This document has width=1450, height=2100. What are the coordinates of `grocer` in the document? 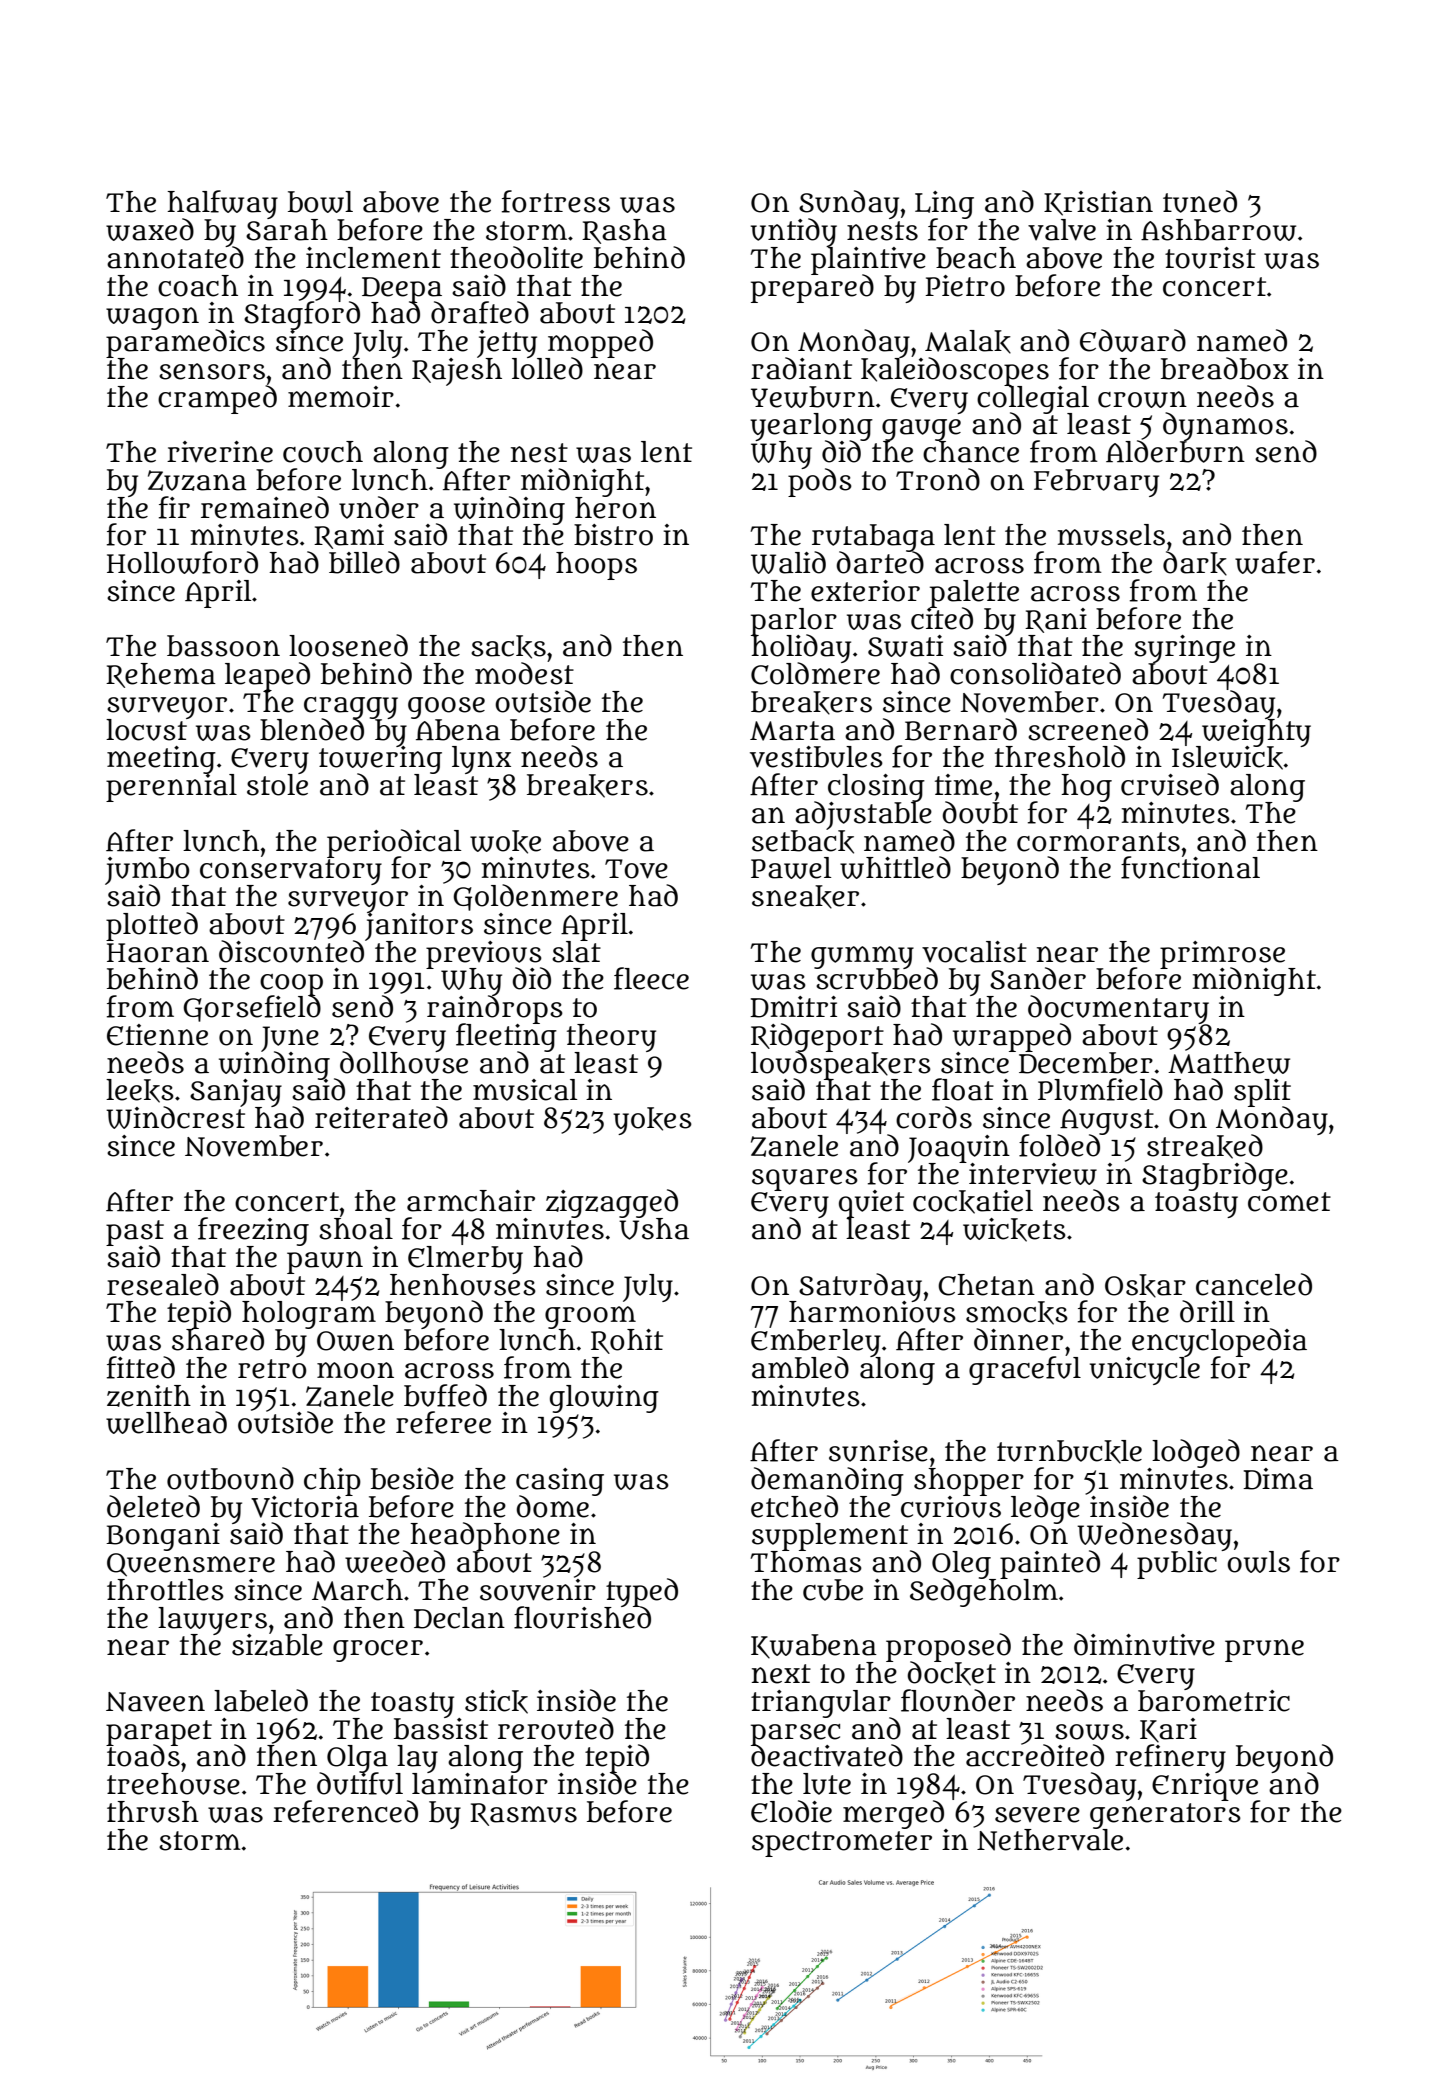 It's located at (378, 1651).
